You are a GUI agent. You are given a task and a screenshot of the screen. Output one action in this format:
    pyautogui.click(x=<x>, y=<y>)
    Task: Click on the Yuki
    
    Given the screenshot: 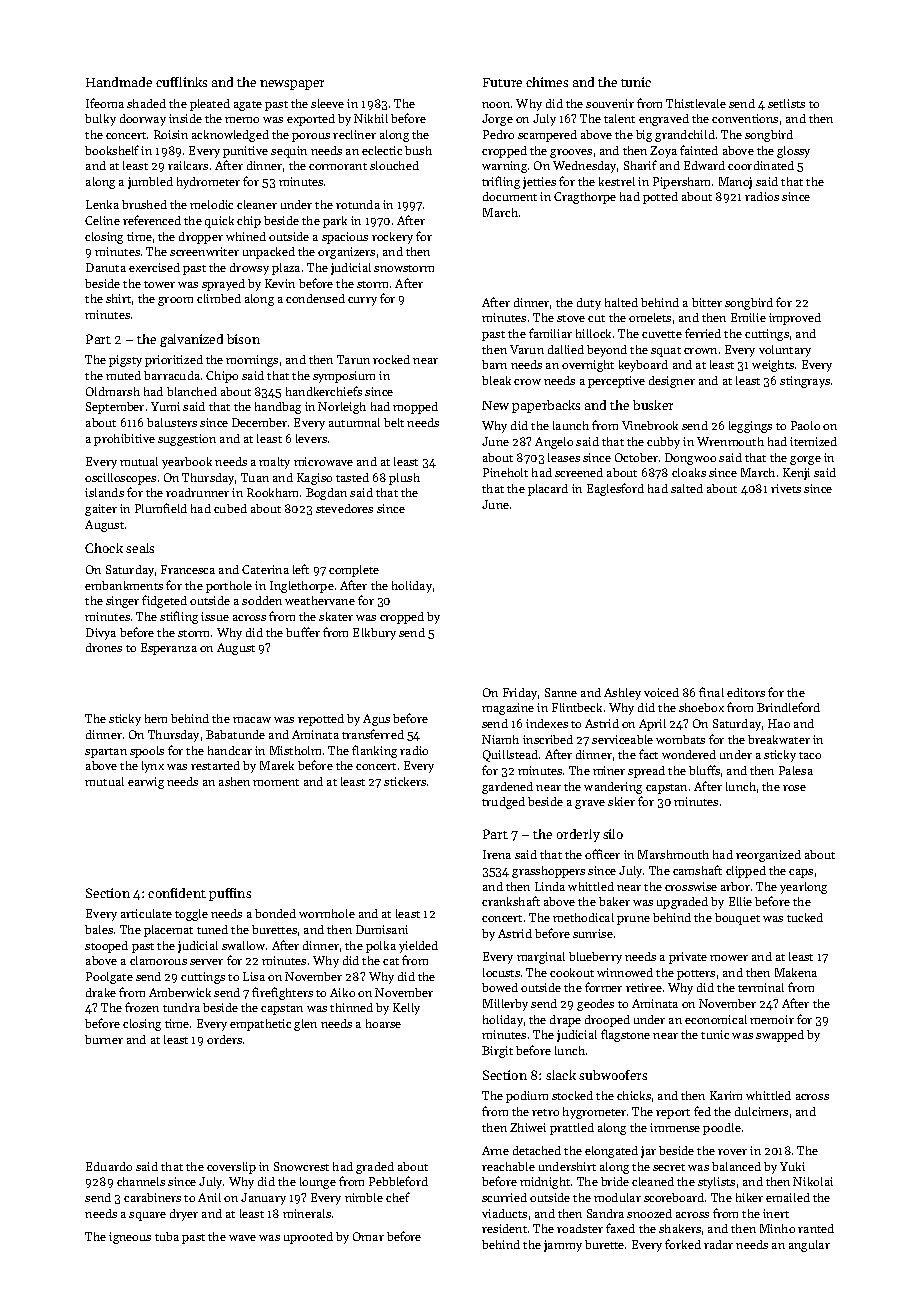 What is the action you would take?
    pyautogui.click(x=792, y=1166)
